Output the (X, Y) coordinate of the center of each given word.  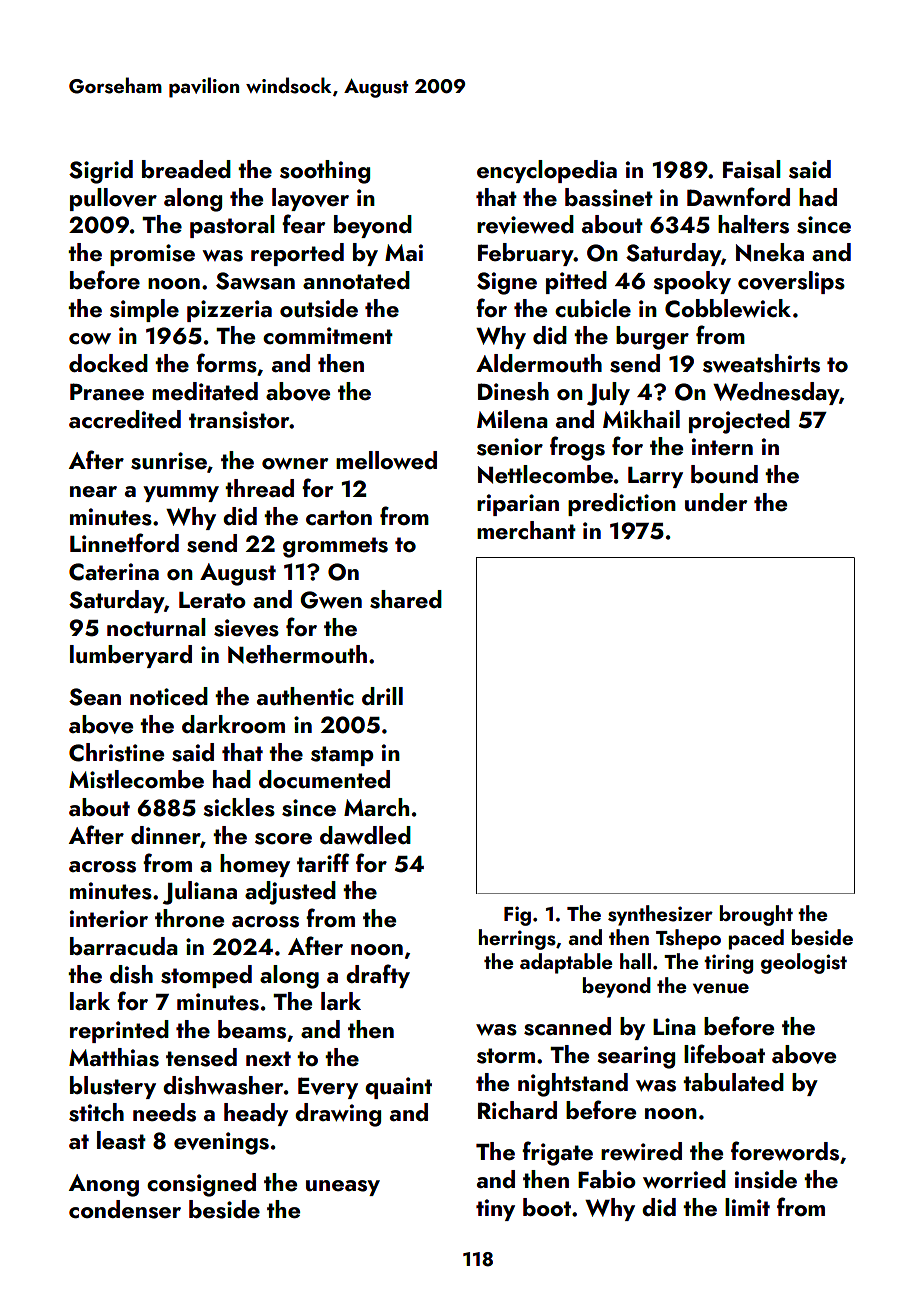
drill (382, 696)
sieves (246, 628)
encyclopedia (547, 171)
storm (506, 1056)
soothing (325, 172)
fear (303, 223)
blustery (113, 1087)
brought (756, 915)
